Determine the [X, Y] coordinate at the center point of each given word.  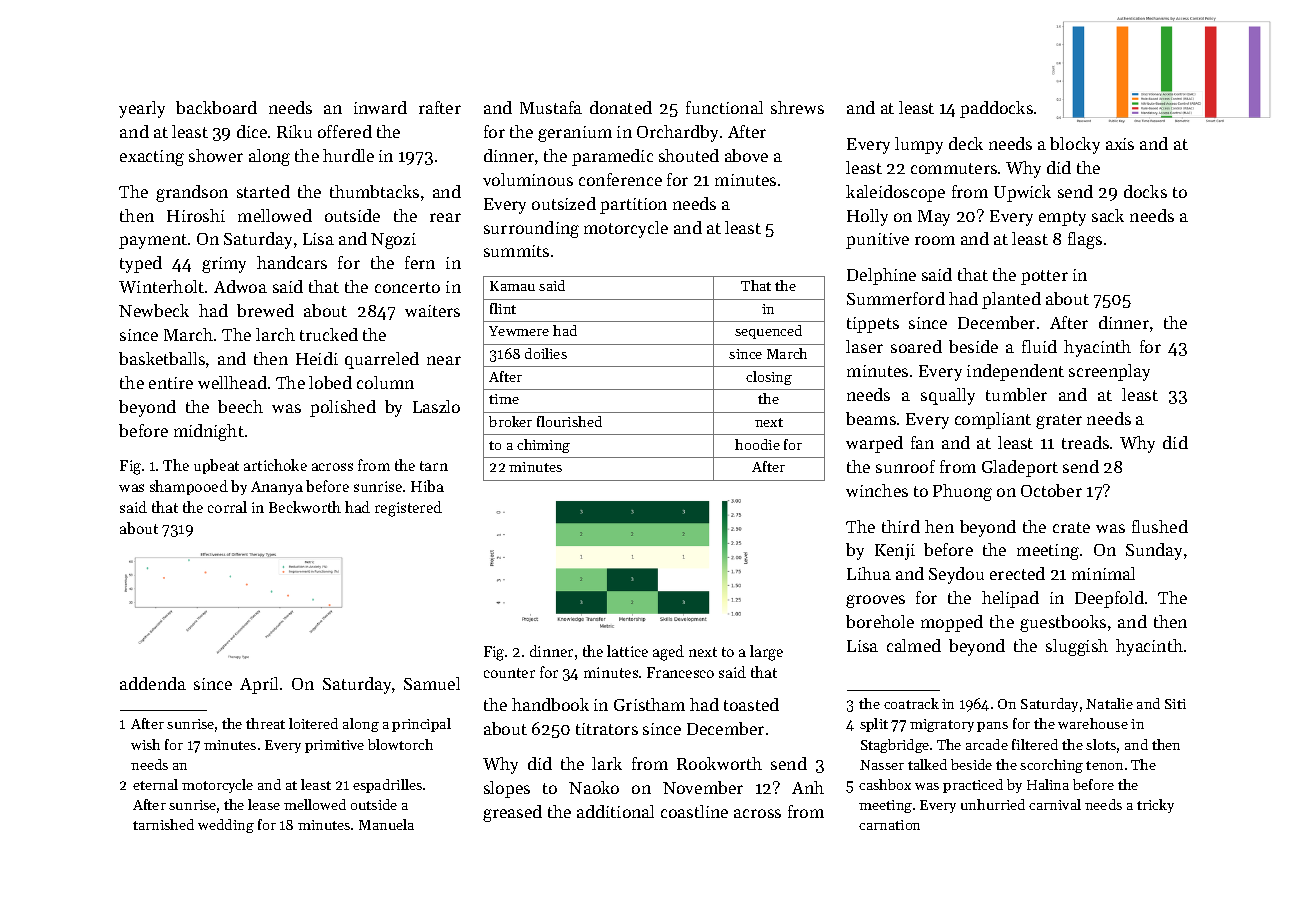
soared [916, 346]
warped [874, 444]
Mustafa [551, 107]
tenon [1104, 765]
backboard [216, 107]
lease [264, 804]
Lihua [869, 573]
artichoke [275, 465]
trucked [329, 334]
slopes [507, 789]
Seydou [956, 575]
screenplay [1109, 372]
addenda [153, 683]
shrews [797, 107]
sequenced [768, 332]
